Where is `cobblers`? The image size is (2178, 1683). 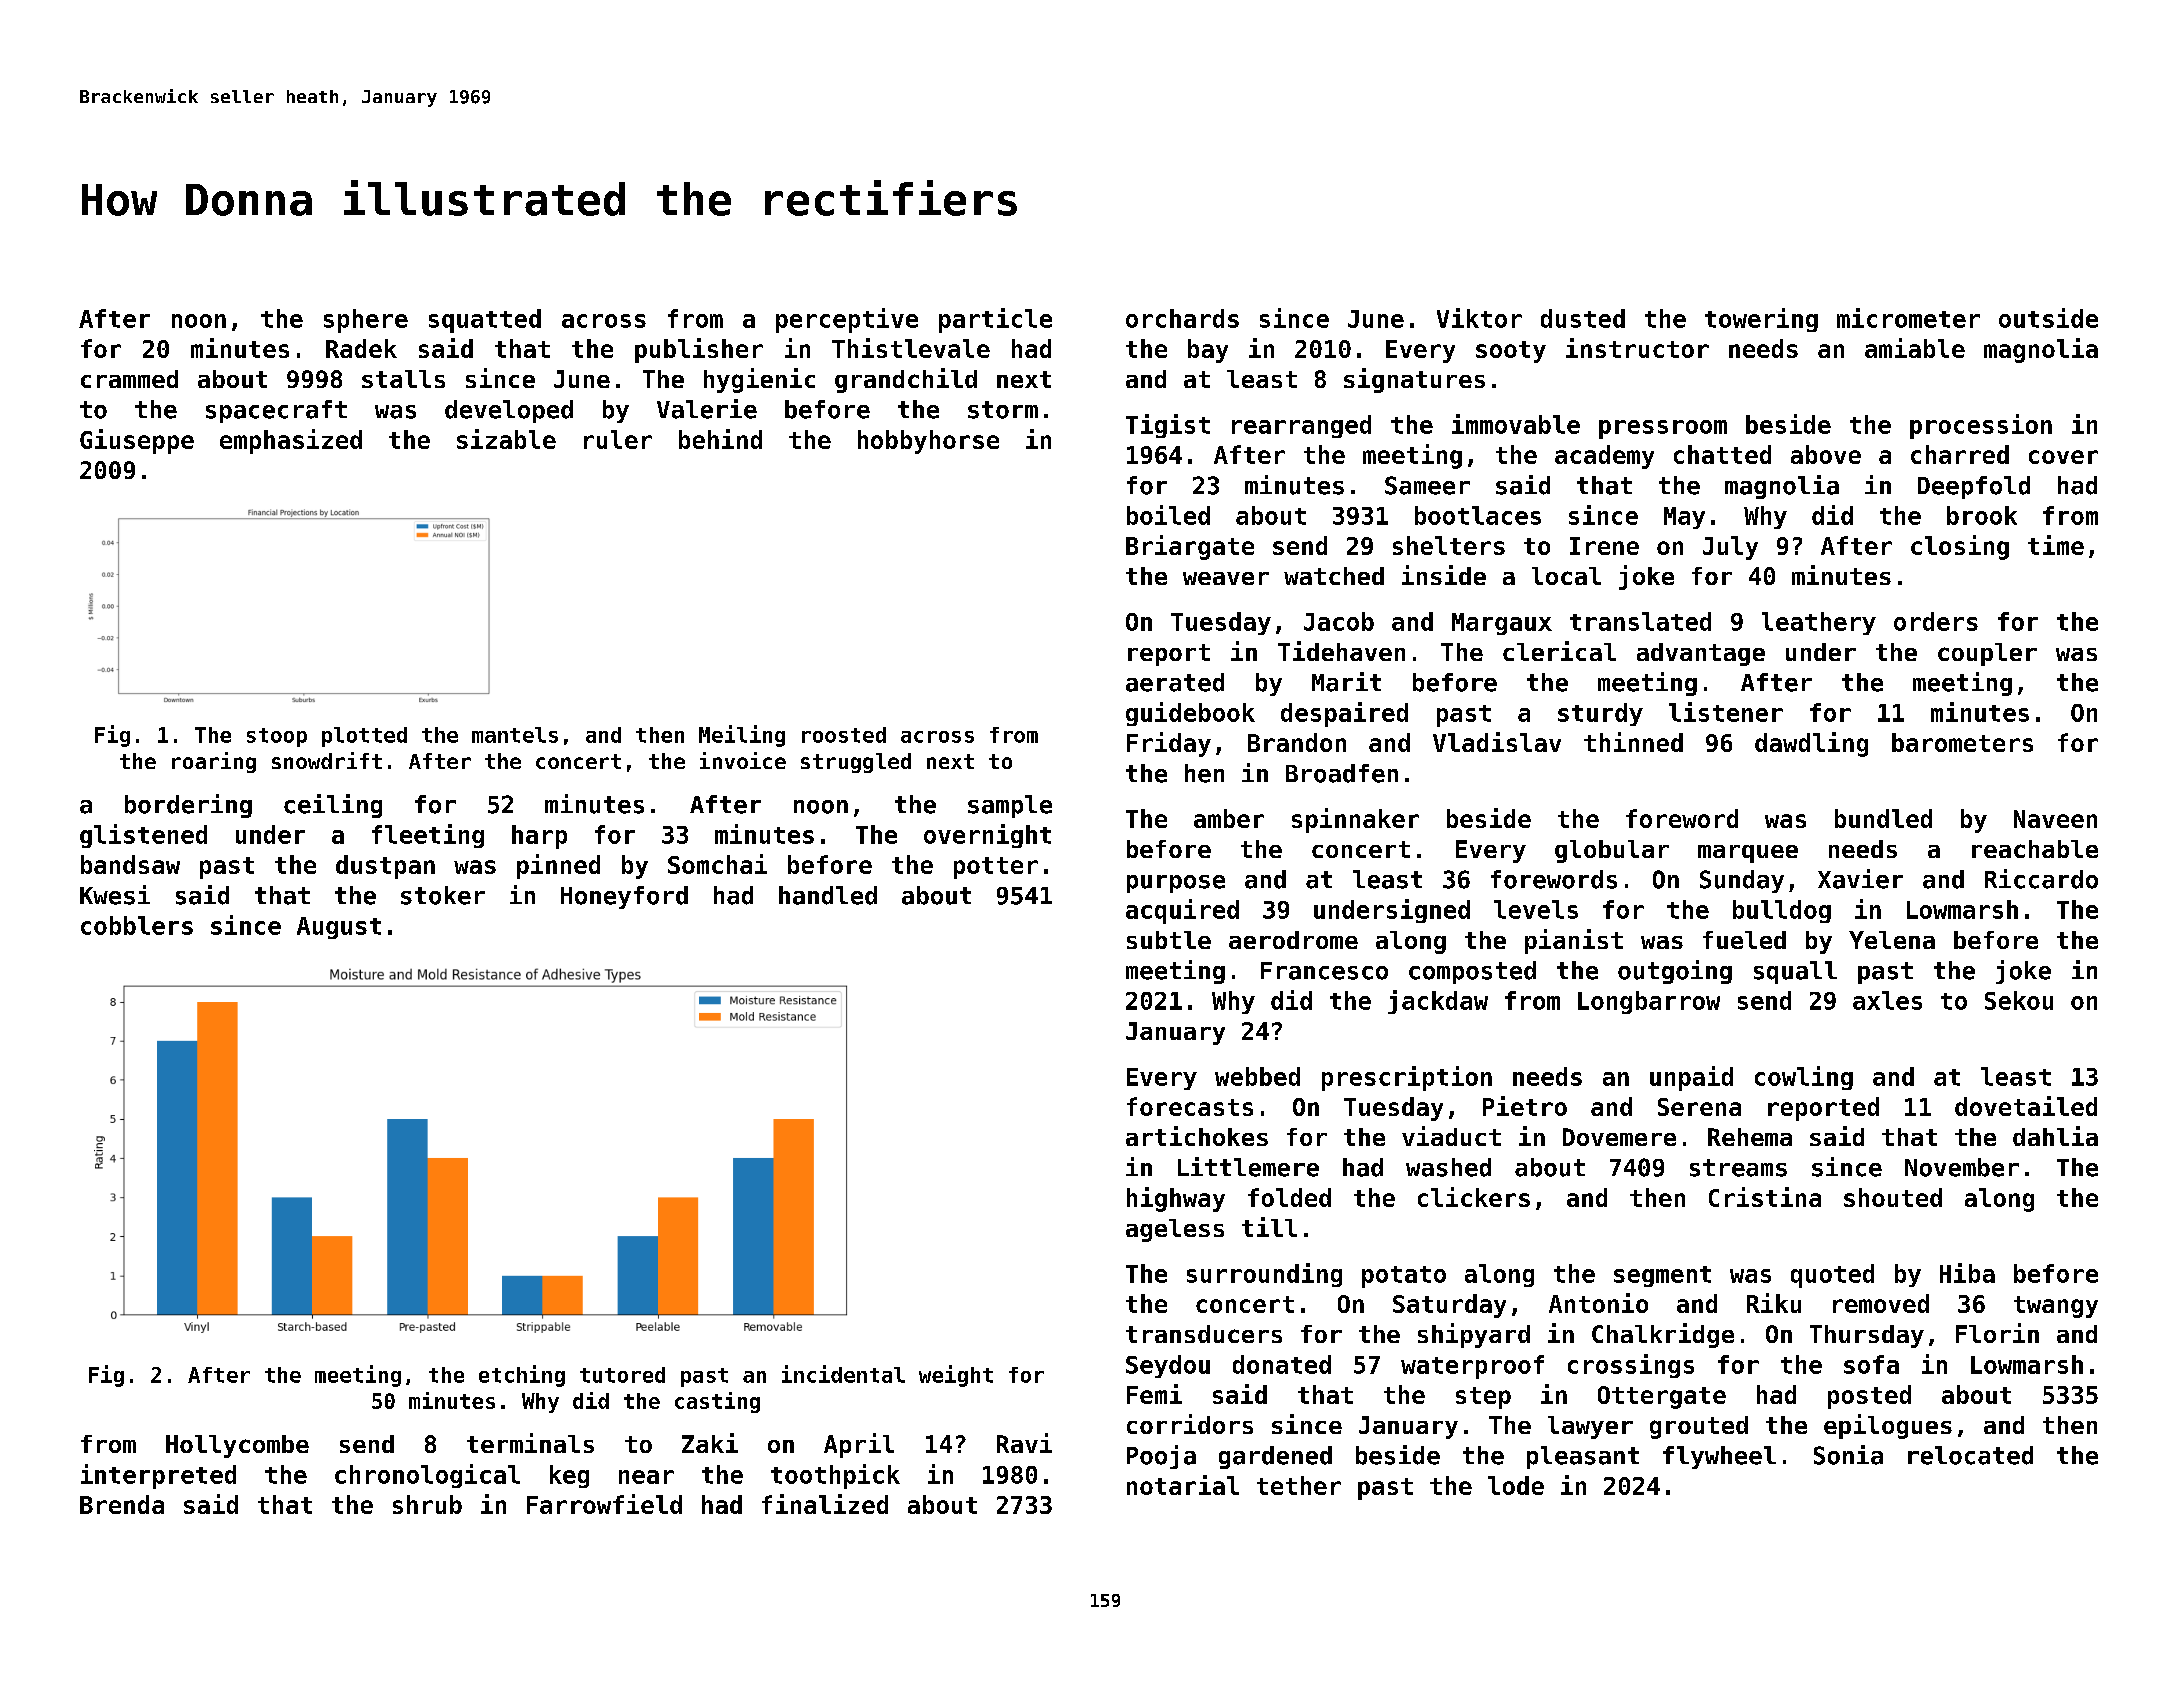 cobblers is located at coordinates (137, 925).
